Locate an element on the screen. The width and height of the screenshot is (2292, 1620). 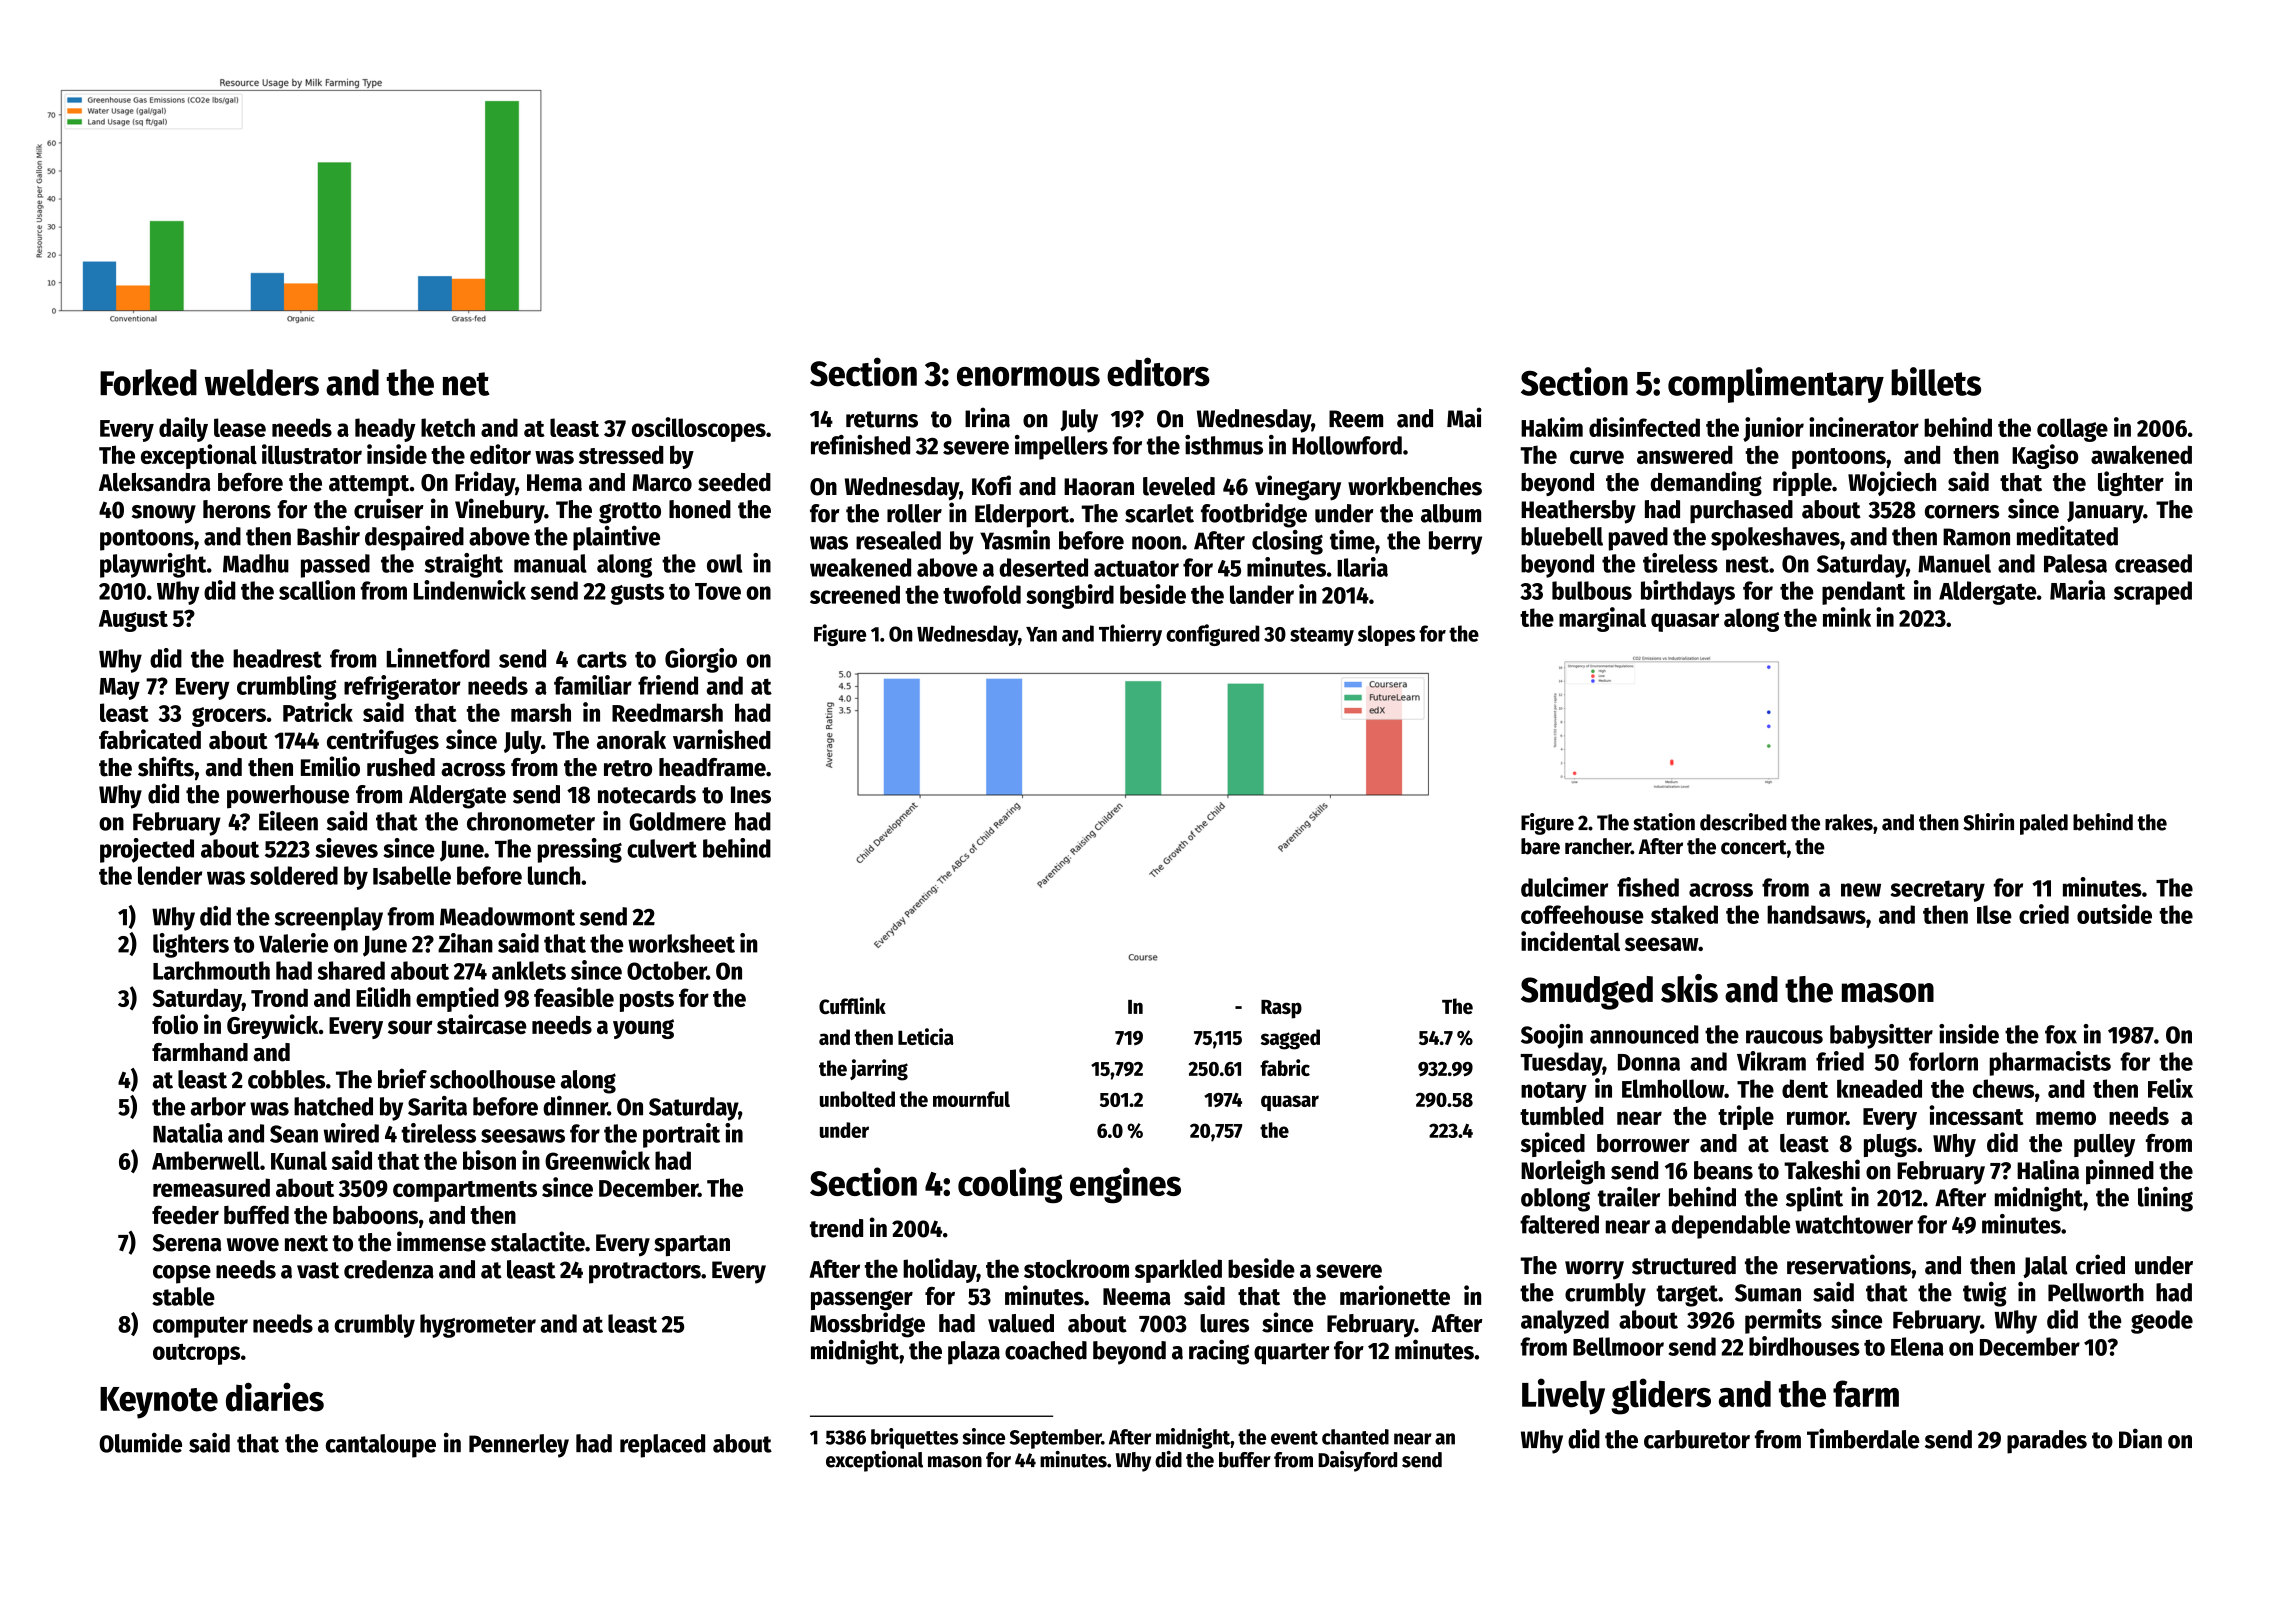
herons is located at coordinates (237, 509).
